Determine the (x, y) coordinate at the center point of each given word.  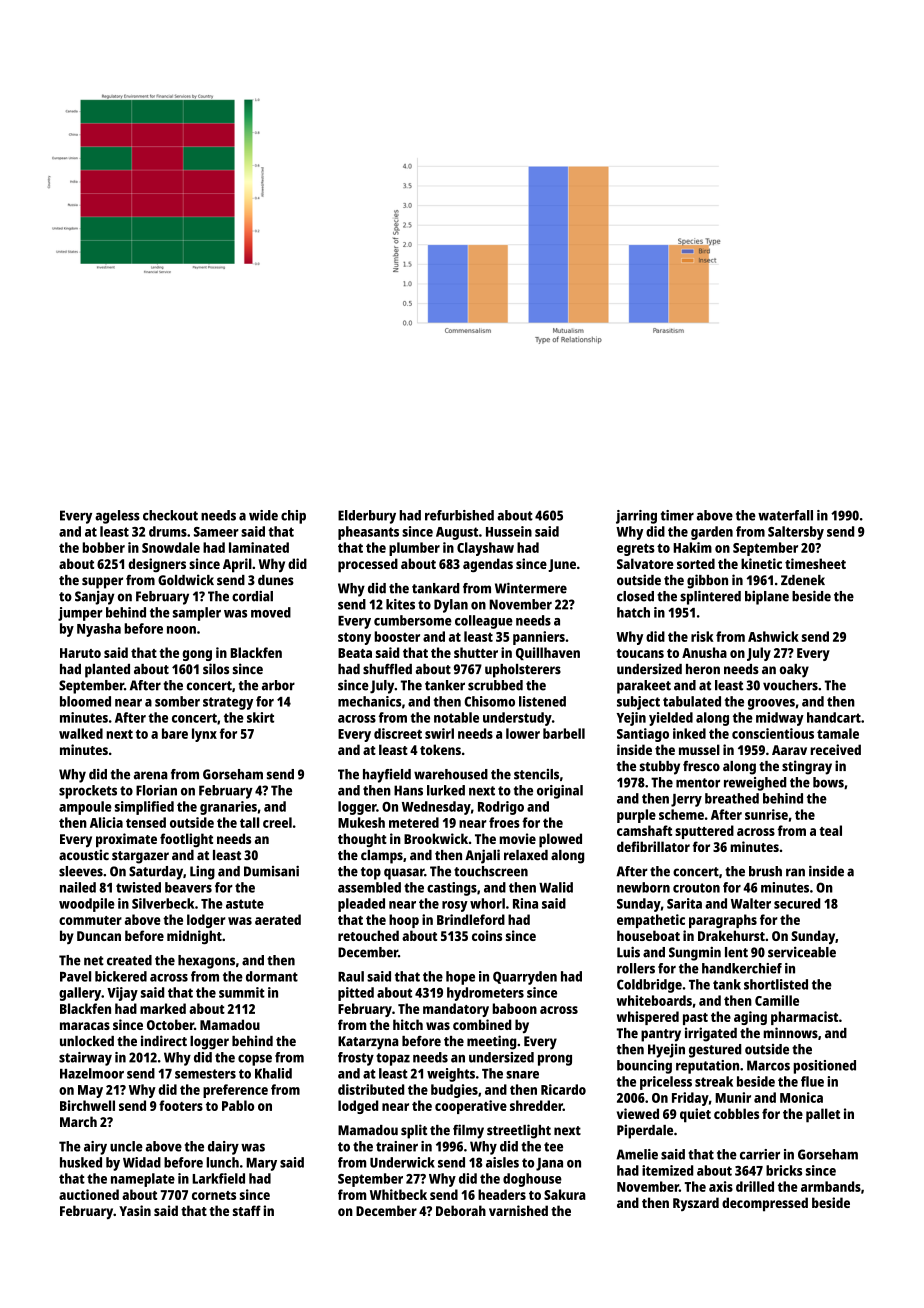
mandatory (456, 1010)
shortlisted (776, 984)
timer (677, 515)
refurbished (459, 515)
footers (181, 1105)
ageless (117, 517)
